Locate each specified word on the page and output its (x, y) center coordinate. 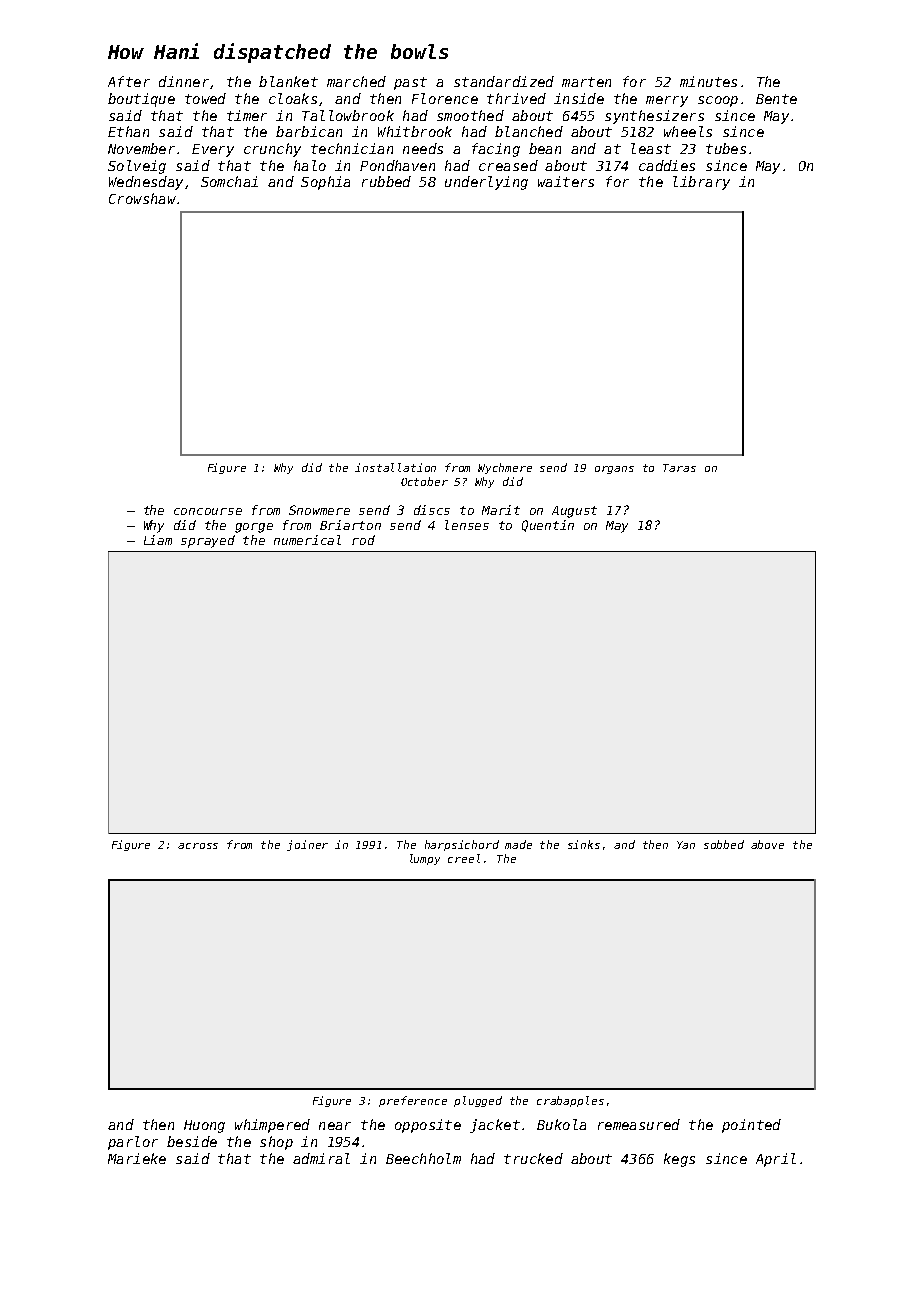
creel (464, 858)
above (767, 844)
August (574, 512)
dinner (184, 81)
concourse (208, 511)
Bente (776, 99)
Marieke (137, 1158)
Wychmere (505, 468)
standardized (504, 81)
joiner (307, 845)
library (701, 183)
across (198, 846)
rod (363, 540)
